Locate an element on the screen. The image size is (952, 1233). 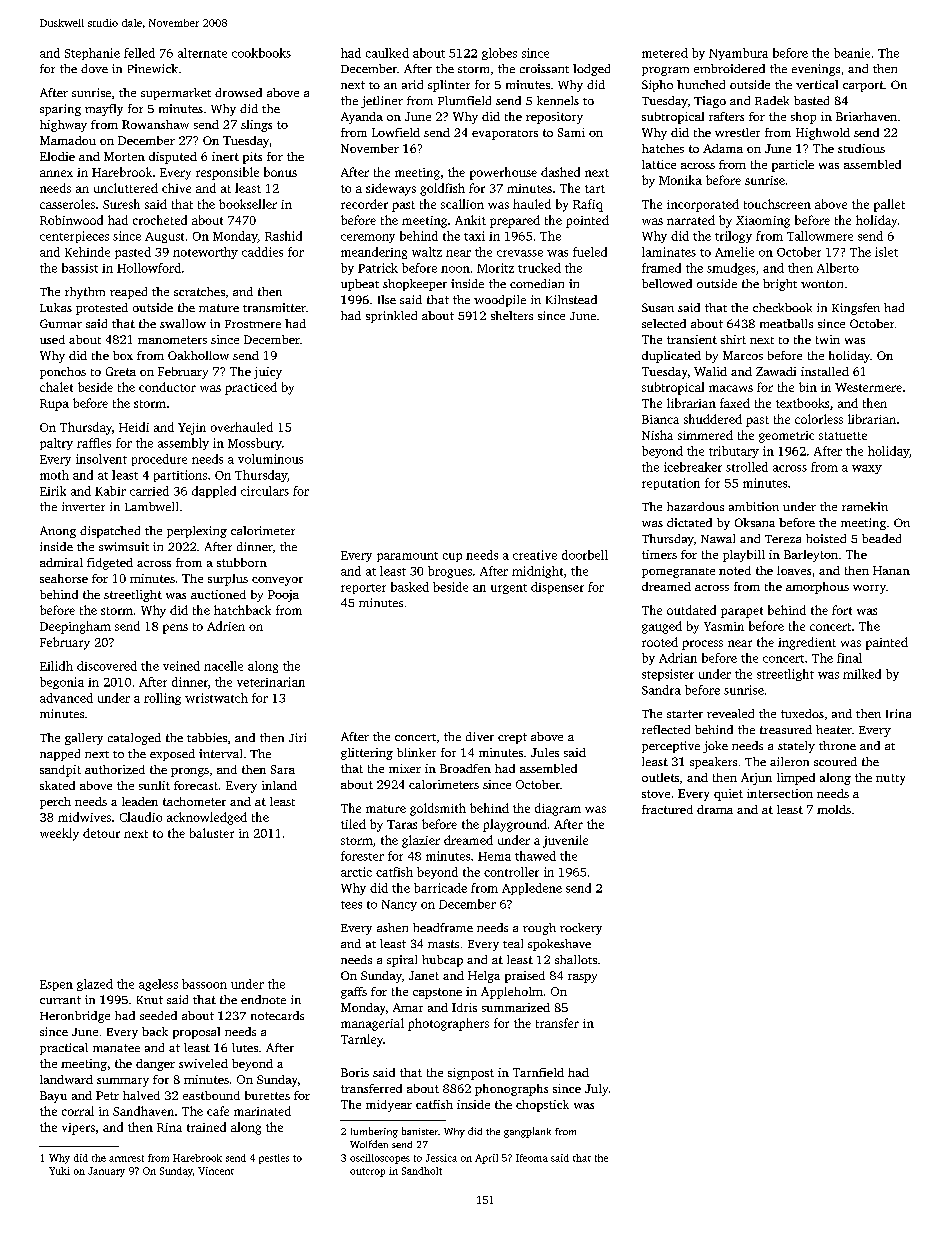
Nisha is located at coordinates (657, 435).
